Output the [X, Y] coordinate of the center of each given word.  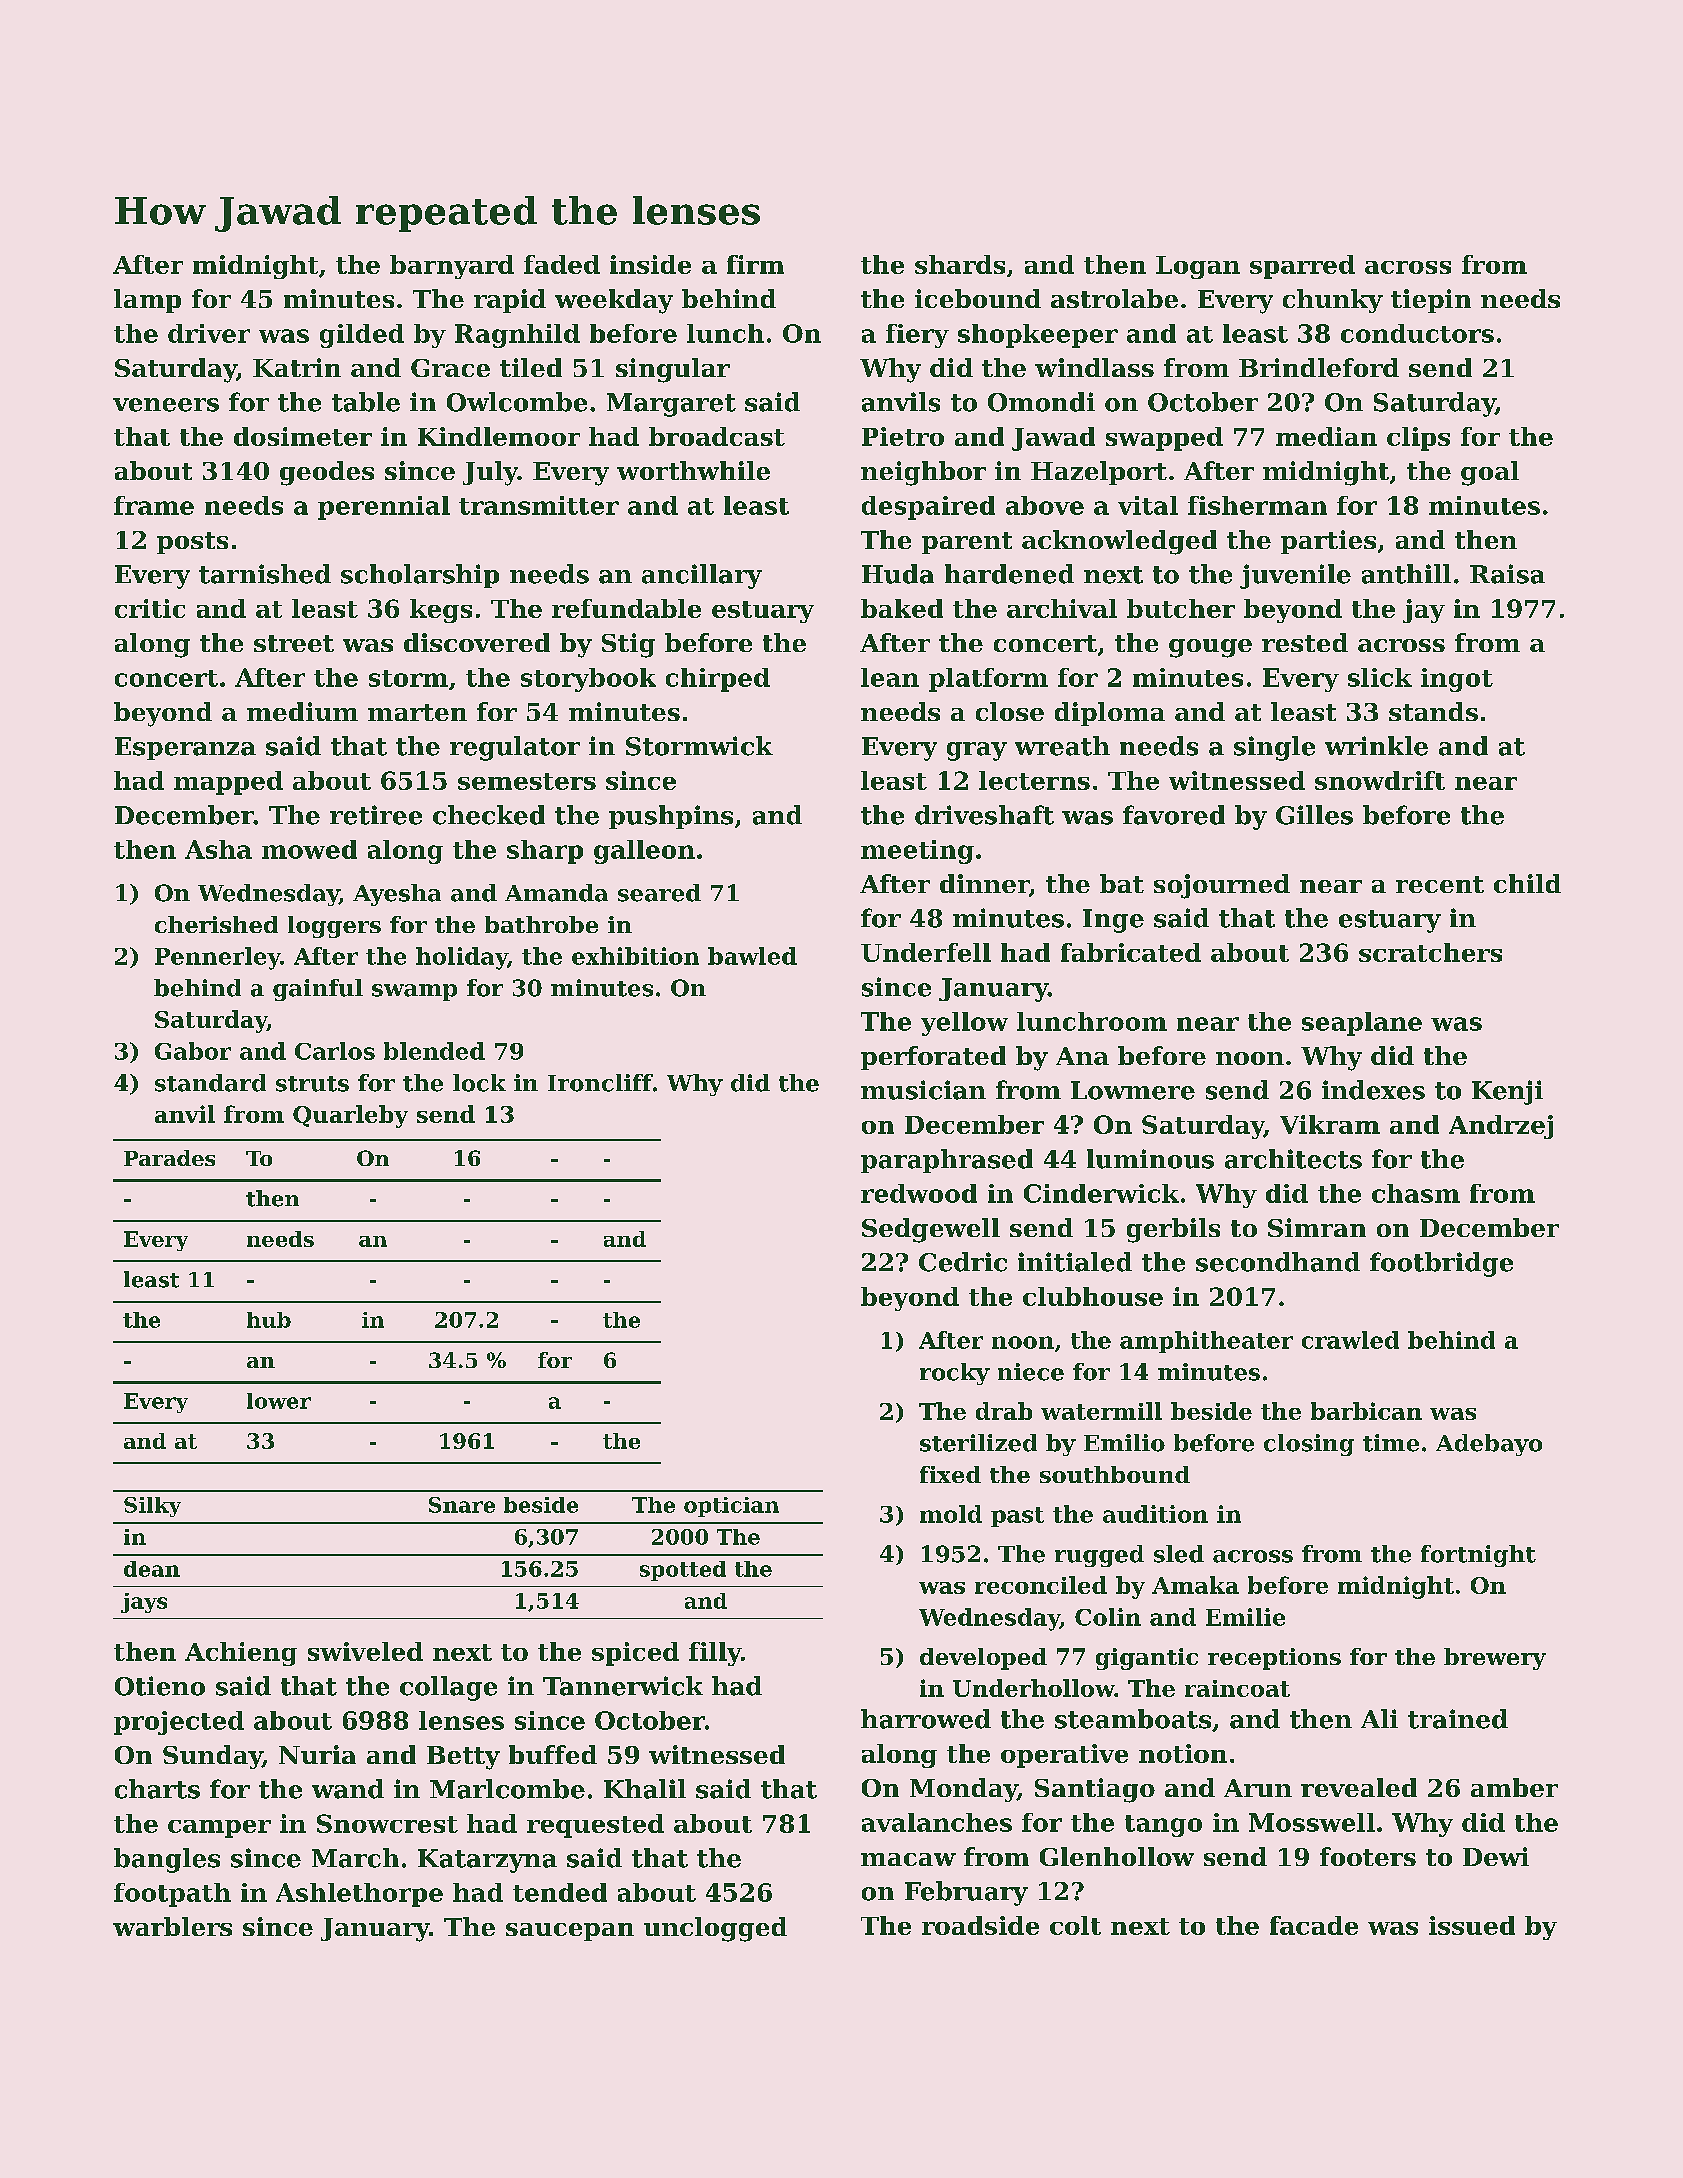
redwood [919, 1193]
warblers [172, 1926]
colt [1075, 1925]
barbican [1366, 1411]
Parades [169, 1158]
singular [673, 370]
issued [1472, 1925]
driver [209, 333]
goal [1490, 473]
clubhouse [1093, 1296]
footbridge [1441, 1264]
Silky [152, 1507]
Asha [218, 849]
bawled [752, 956]
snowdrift [1380, 780]
